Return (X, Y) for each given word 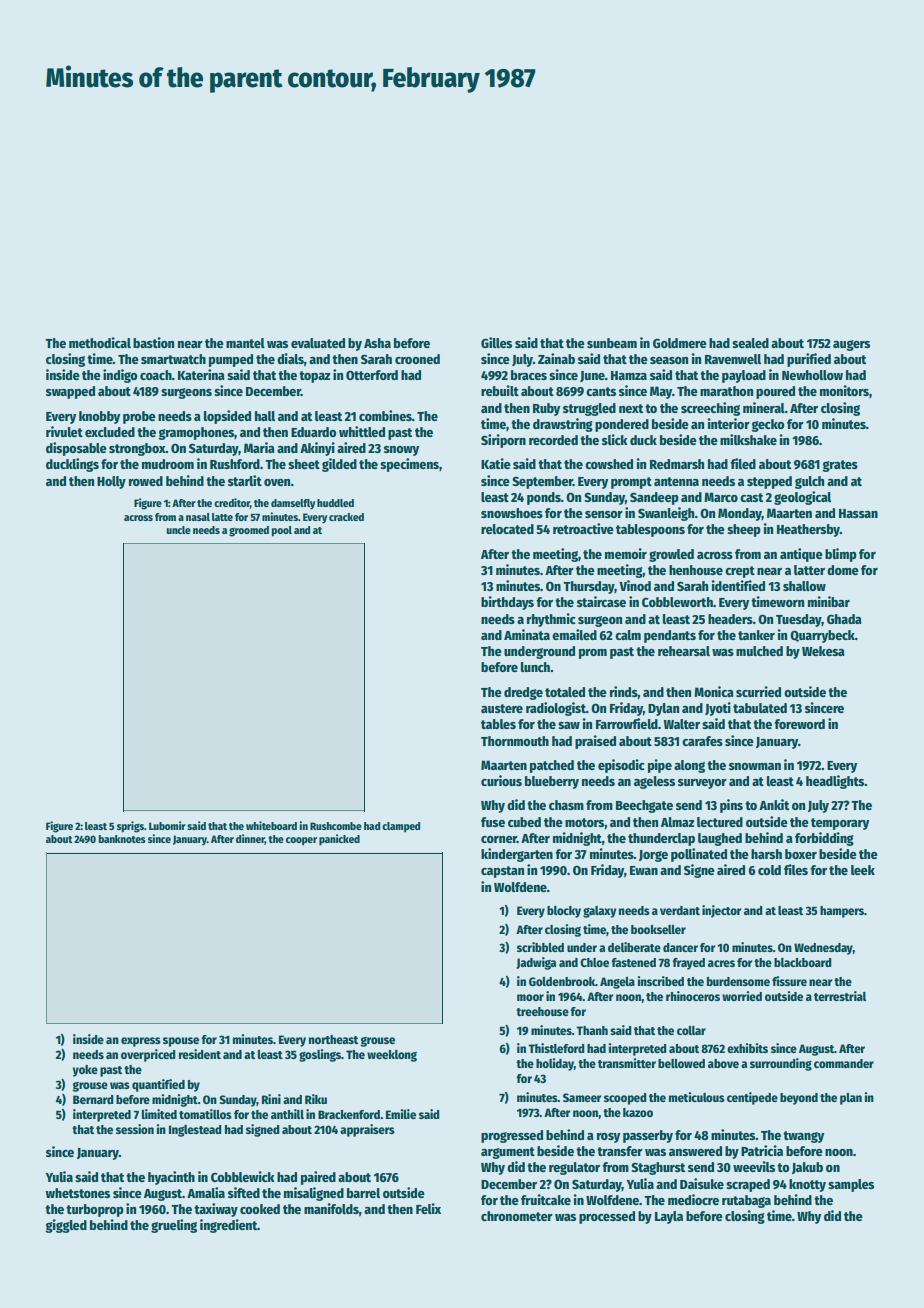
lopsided (227, 417)
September (542, 482)
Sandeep (654, 498)
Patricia (762, 1150)
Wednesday (823, 949)
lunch (535, 667)
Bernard (93, 1099)
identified (738, 585)
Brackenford (349, 1114)
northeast (333, 1039)
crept (740, 572)
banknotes (122, 839)
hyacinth (171, 1178)
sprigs (130, 827)
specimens (409, 465)
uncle (179, 530)
